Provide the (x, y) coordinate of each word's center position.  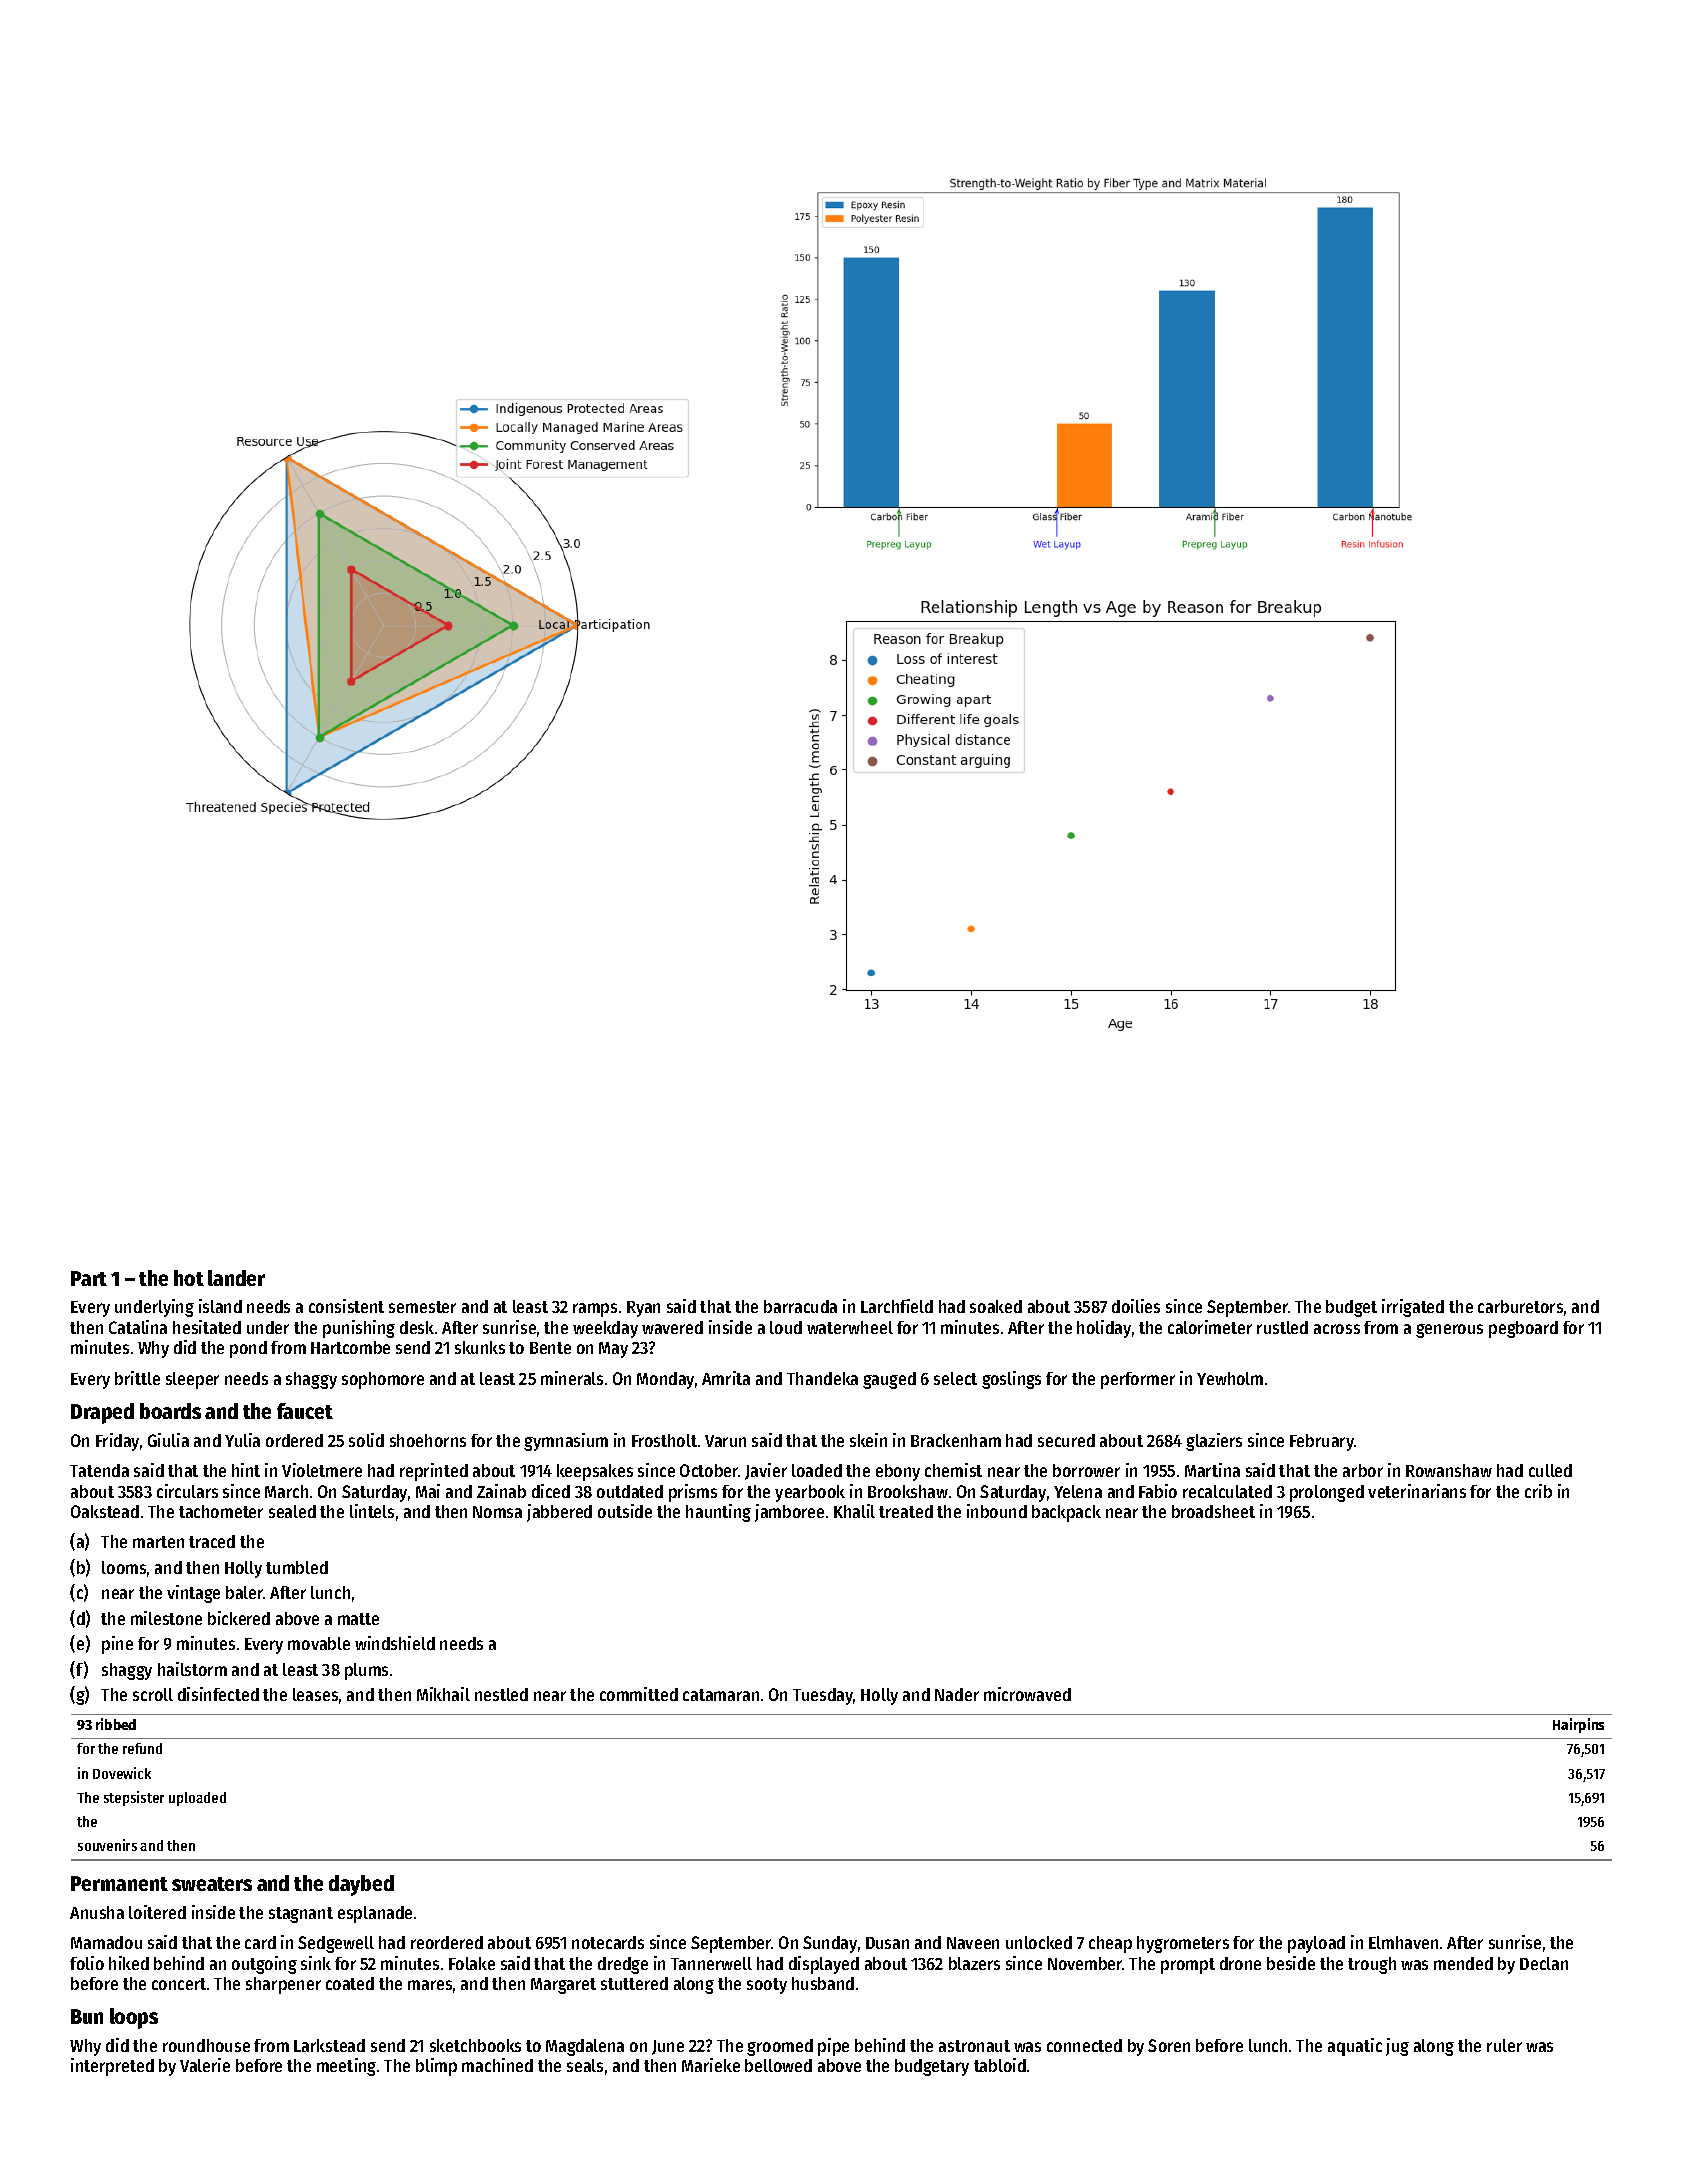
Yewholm (1230, 1378)
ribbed (116, 1724)
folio (87, 1963)
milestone (166, 1618)
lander (236, 1278)
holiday (1104, 1329)
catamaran (721, 1695)
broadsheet (1213, 1511)
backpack (1066, 1513)
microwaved (1027, 1694)
